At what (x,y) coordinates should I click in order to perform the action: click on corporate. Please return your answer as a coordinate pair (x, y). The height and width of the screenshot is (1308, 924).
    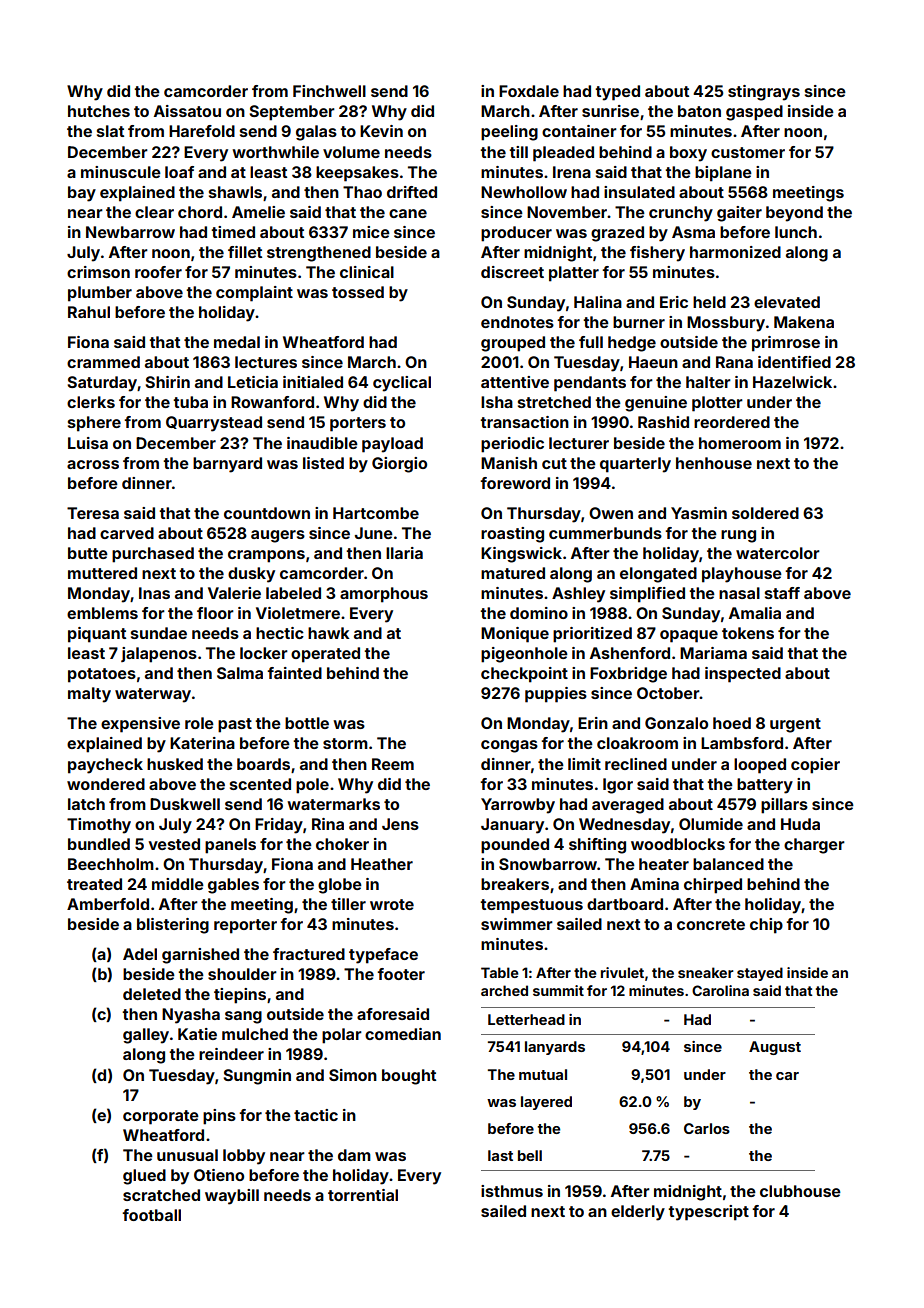
    Looking at the image, I should click on (161, 1117).
